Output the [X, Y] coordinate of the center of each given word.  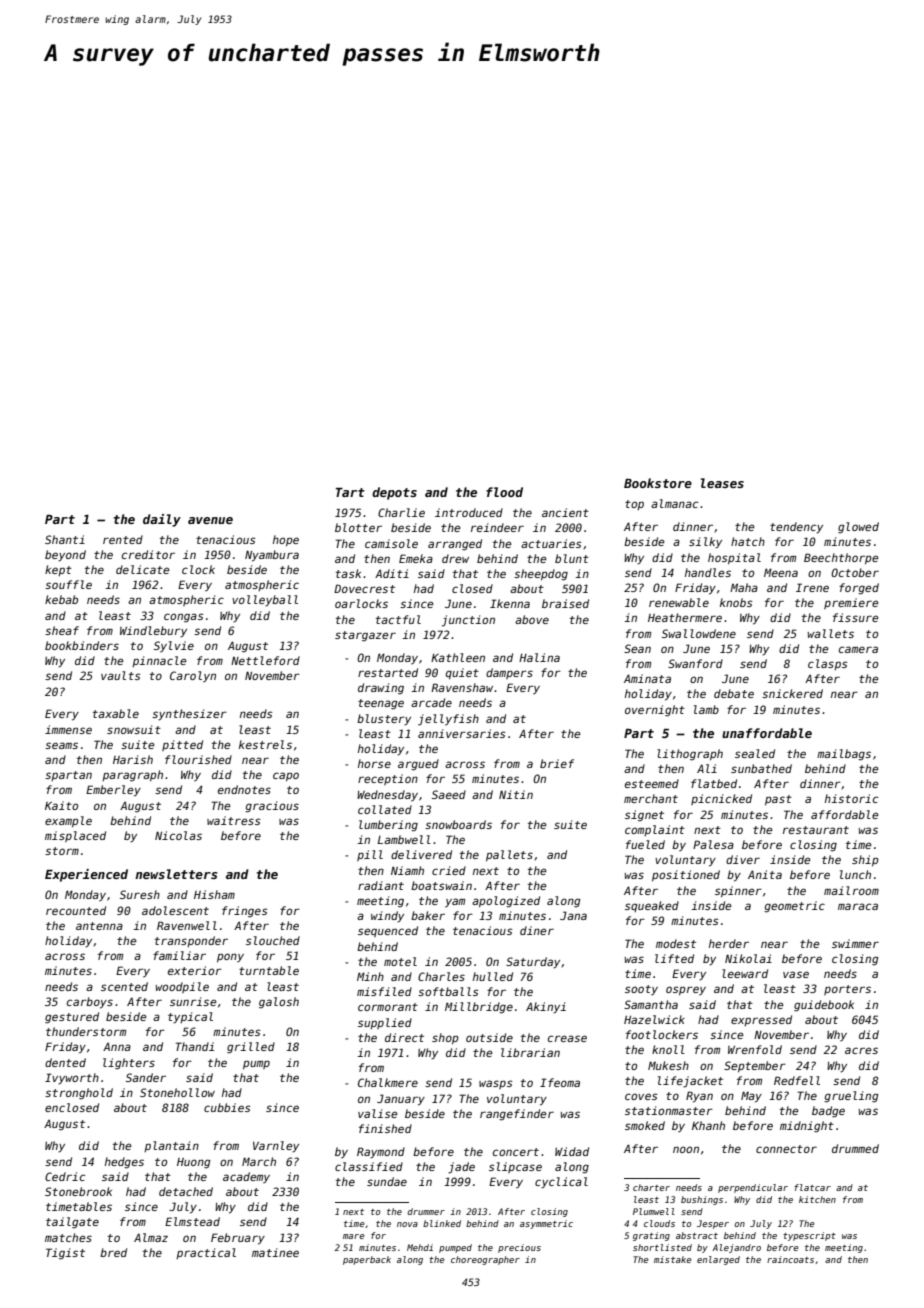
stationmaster [669, 1110]
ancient [565, 512]
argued [418, 765]
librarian [530, 1052]
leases [722, 483]
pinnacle [159, 661]
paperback [367, 1260]
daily [162, 520]
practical [206, 1253]
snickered [792, 693]
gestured [72, 1018]
